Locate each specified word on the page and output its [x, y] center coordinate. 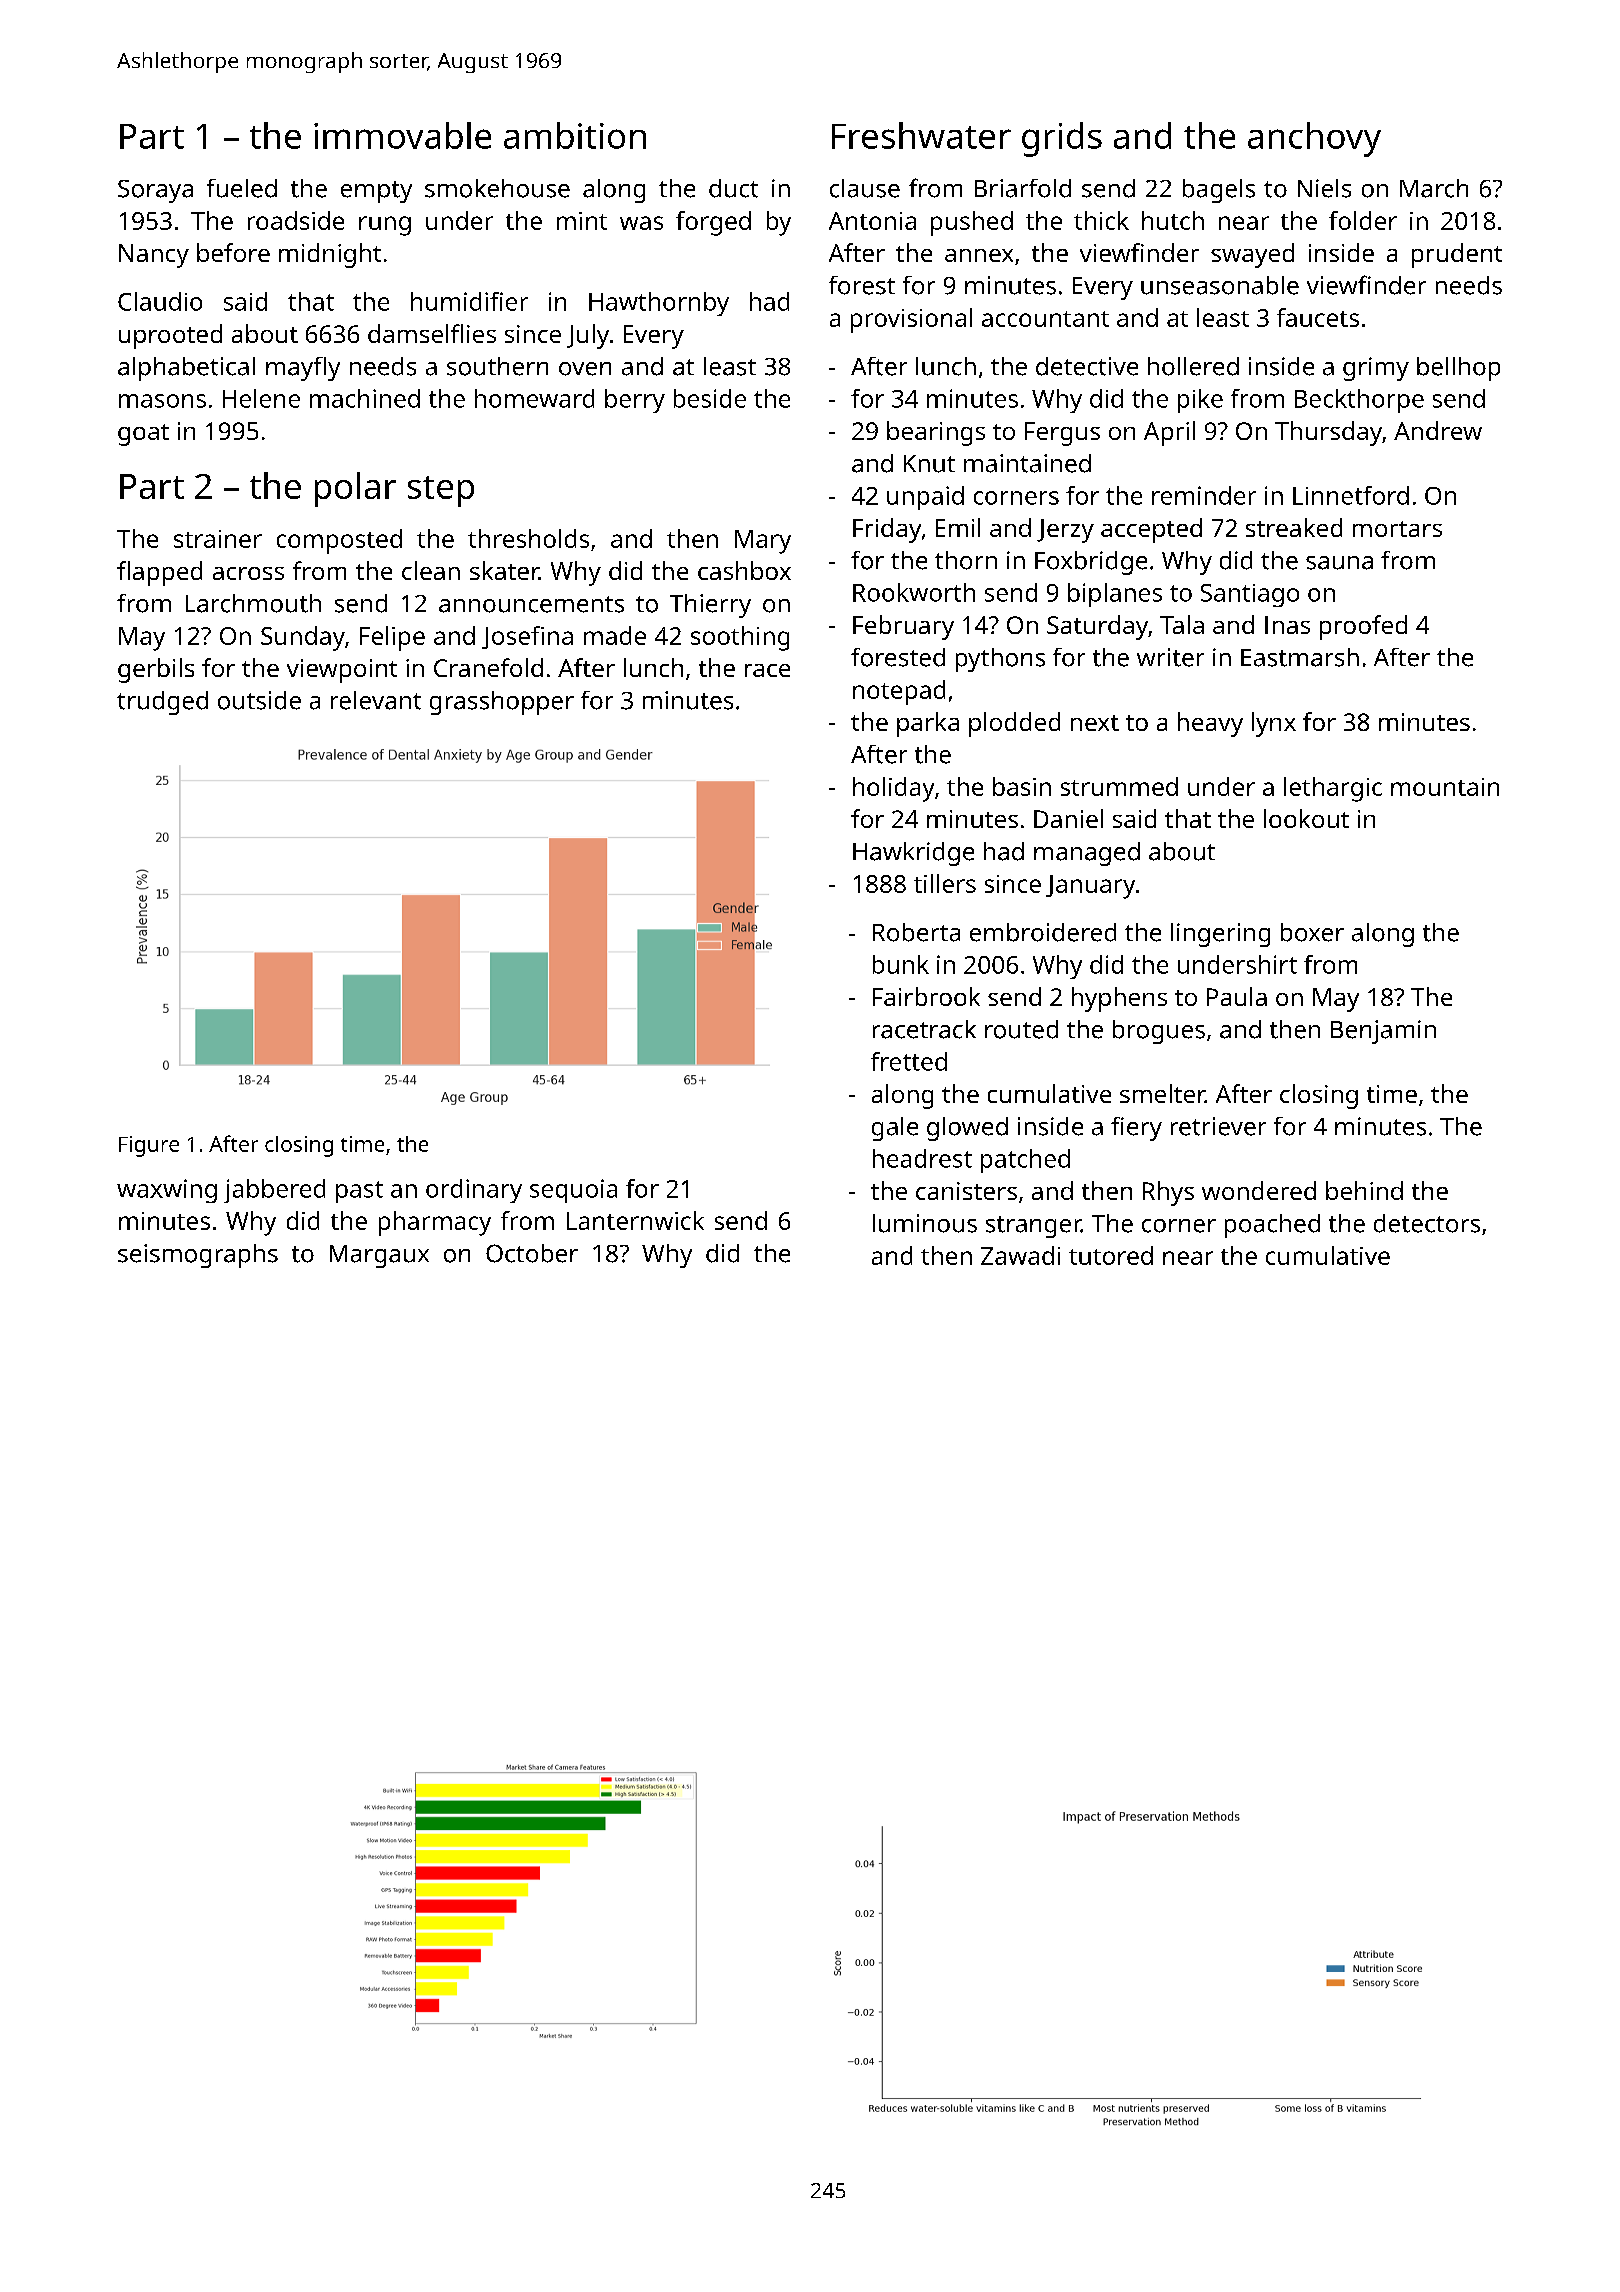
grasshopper [502, 703]
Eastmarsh [1300, 657]
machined [365, 398]
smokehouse [497, 188]
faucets [1318, 317]
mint [582, 221]
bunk [901, 964]
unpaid [925, 498]
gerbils [156, 670]
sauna [1339, 563]
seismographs [198, 1256]
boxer [1312, 932]
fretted [909, 1061]
